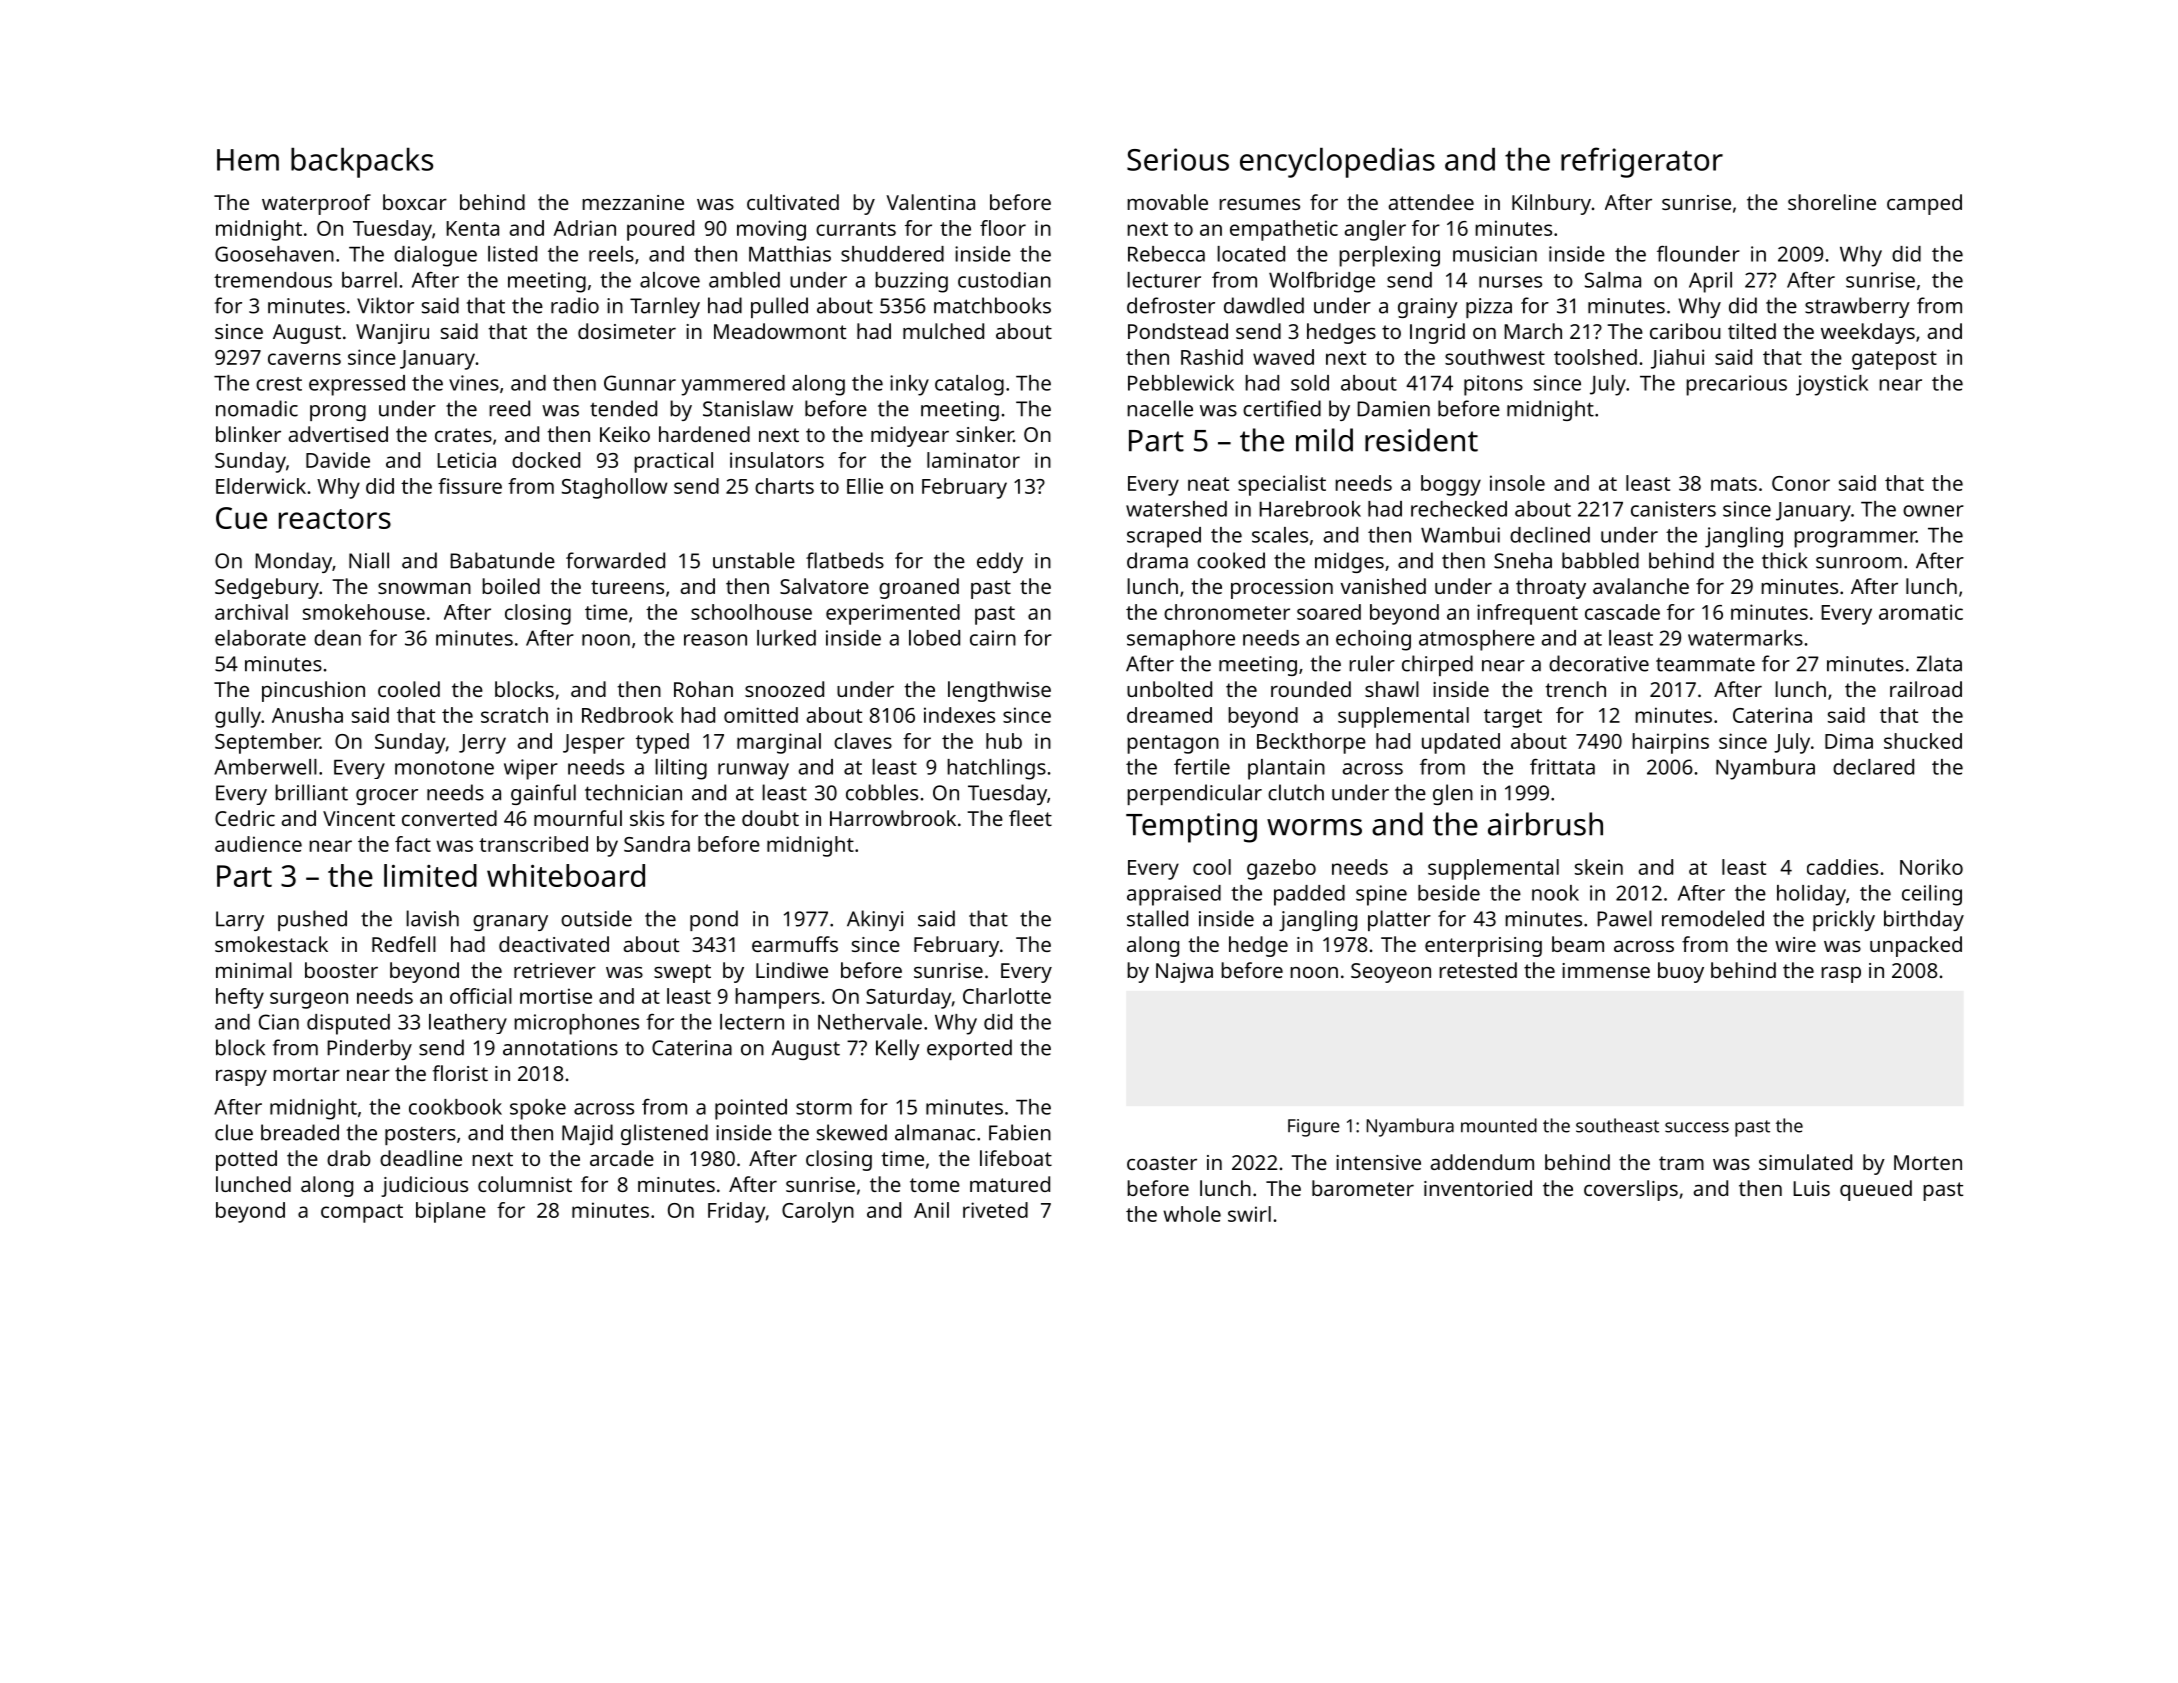 This screenshot has width=2178, height=1683. What do you see at coordinates (246, 1160) in the screenshot?
I see `potted` at bounding box center [246, 1160].
